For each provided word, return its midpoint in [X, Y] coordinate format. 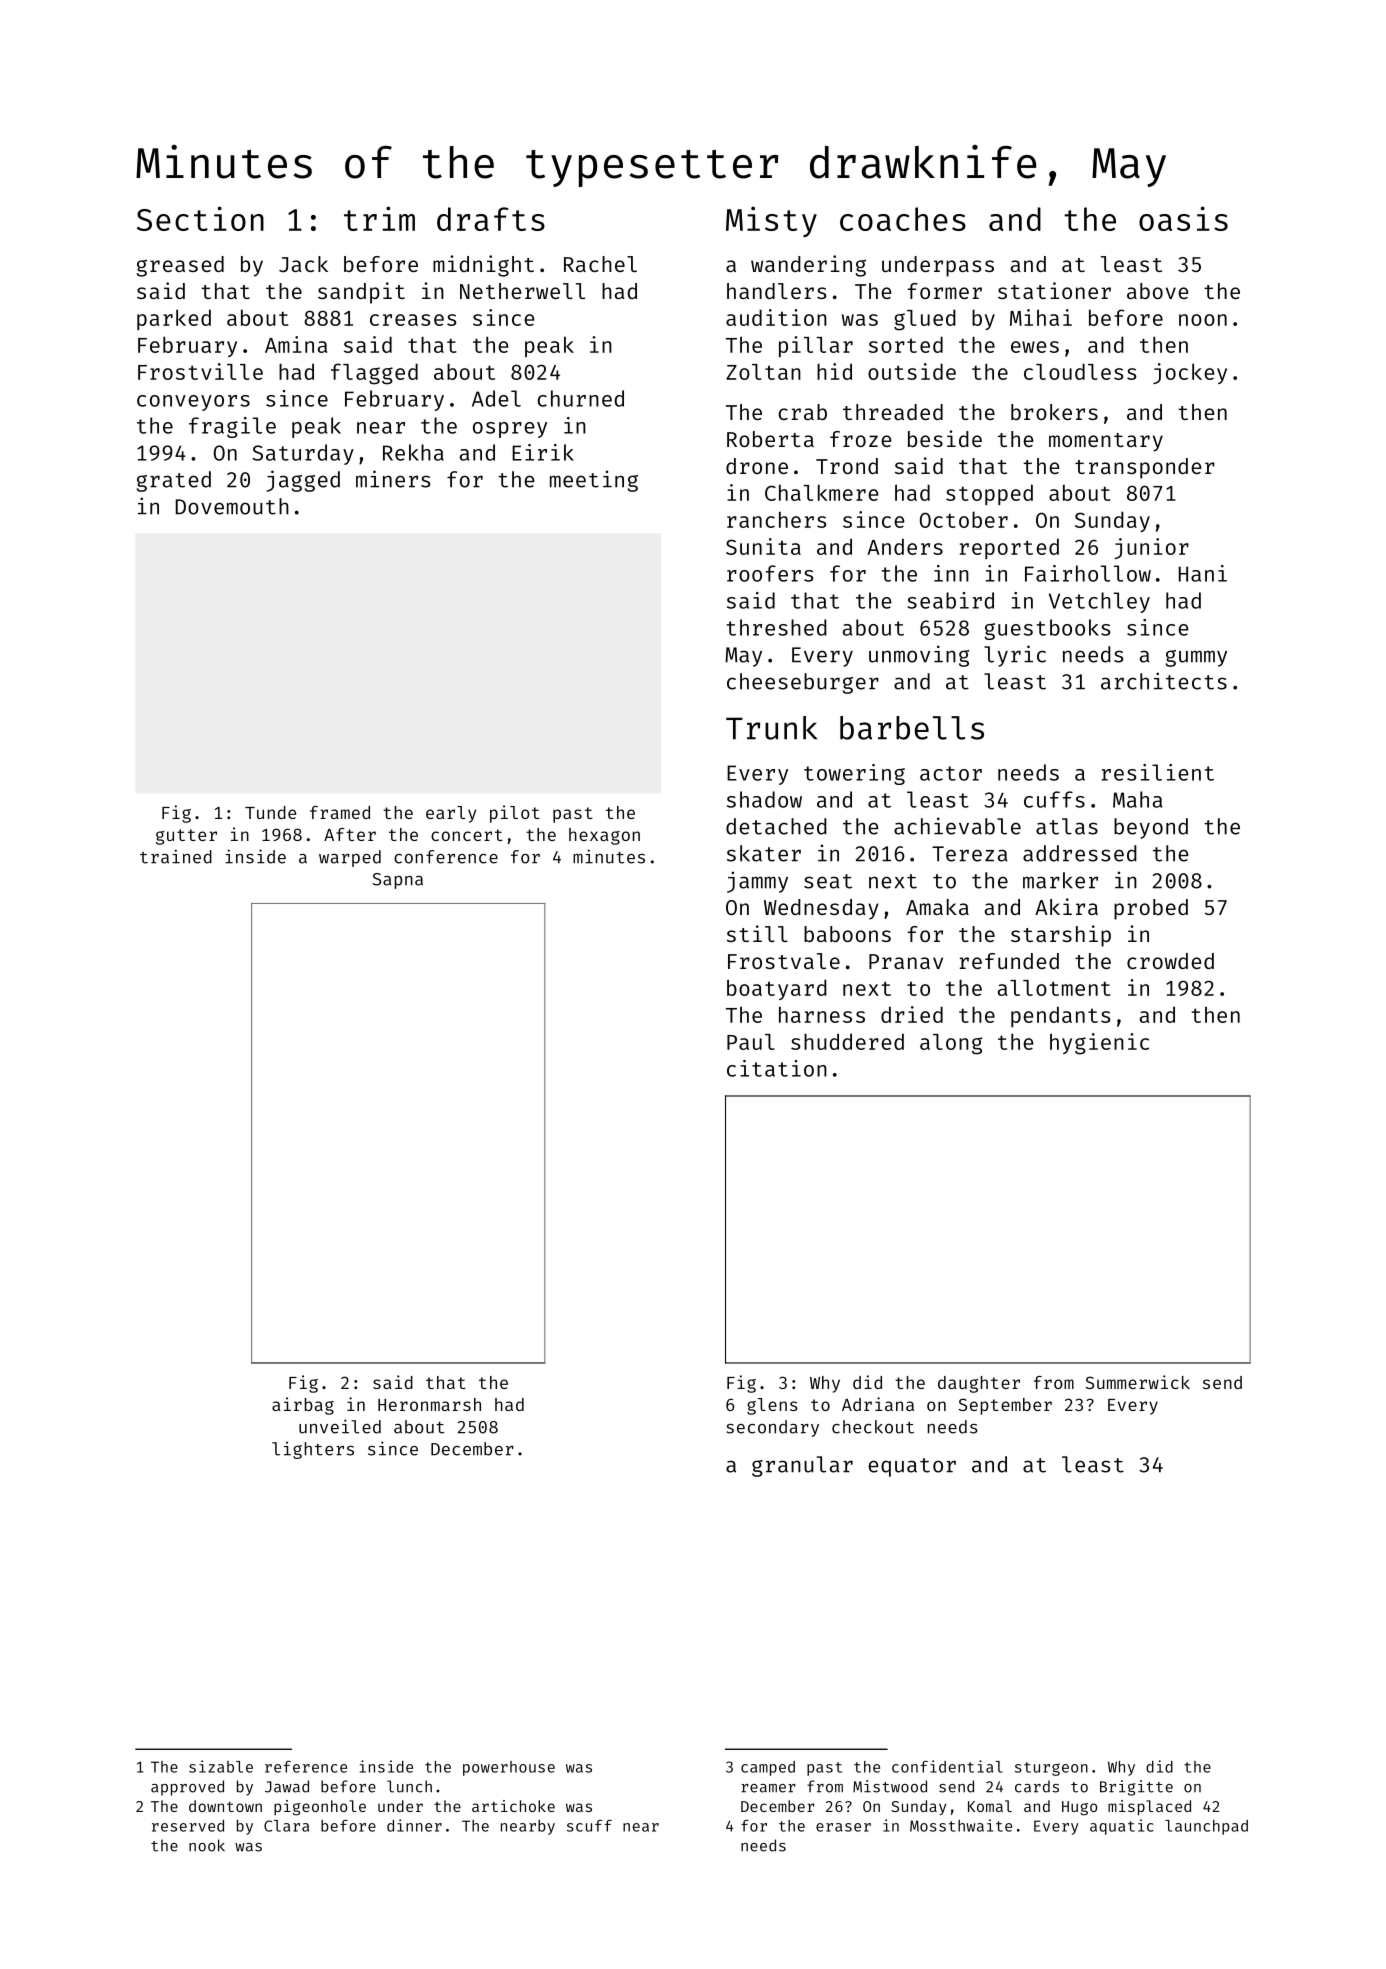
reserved [188, 1826]
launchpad [1206, 1827]
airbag [303, 1406]
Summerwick [1138, 1382]
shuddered [847, 1041]
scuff [589, 1826]
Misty [771, 221]
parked [174, 319]
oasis [1183, 218]
